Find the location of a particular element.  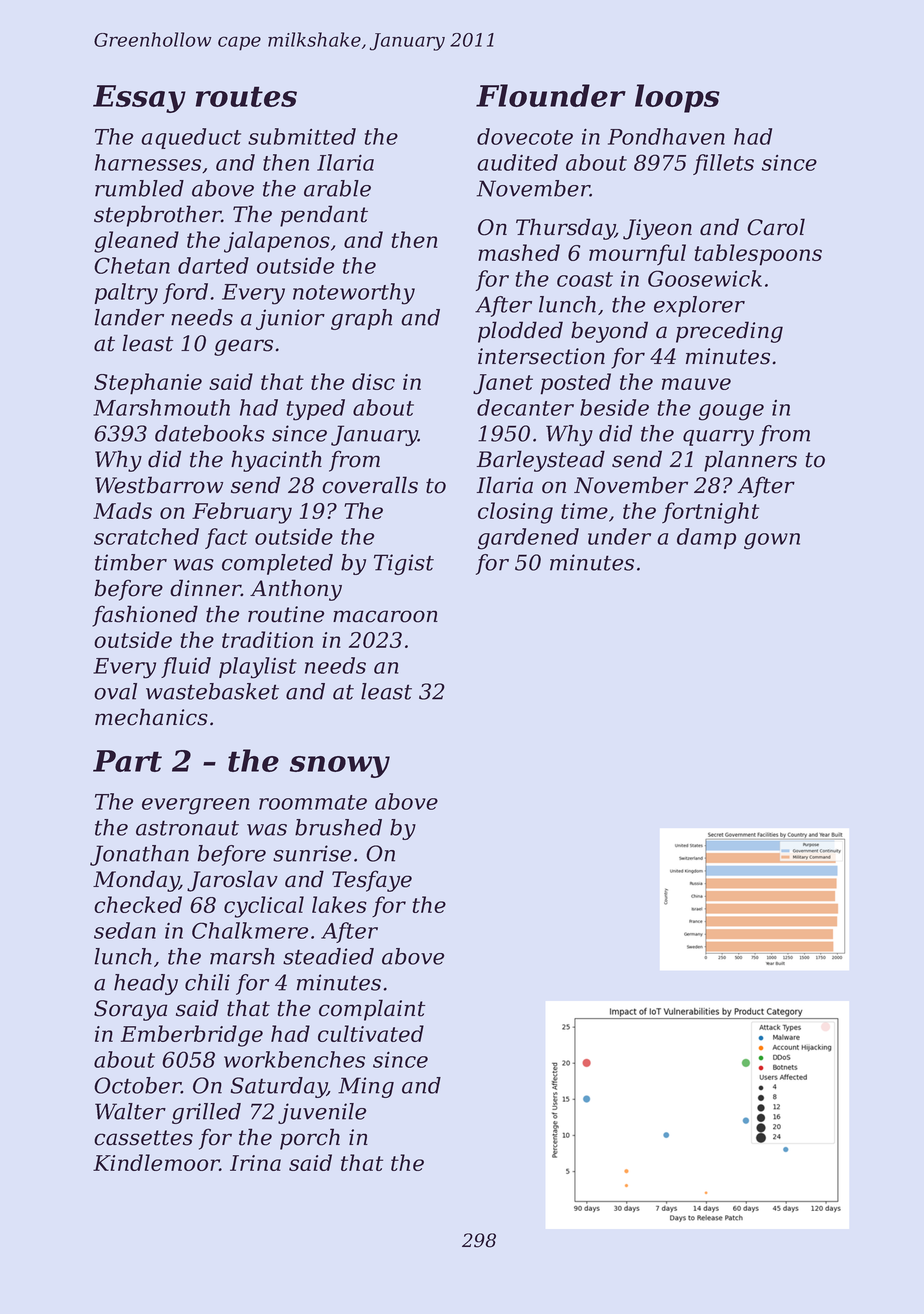

completed is located at coordinates (277, 564).
